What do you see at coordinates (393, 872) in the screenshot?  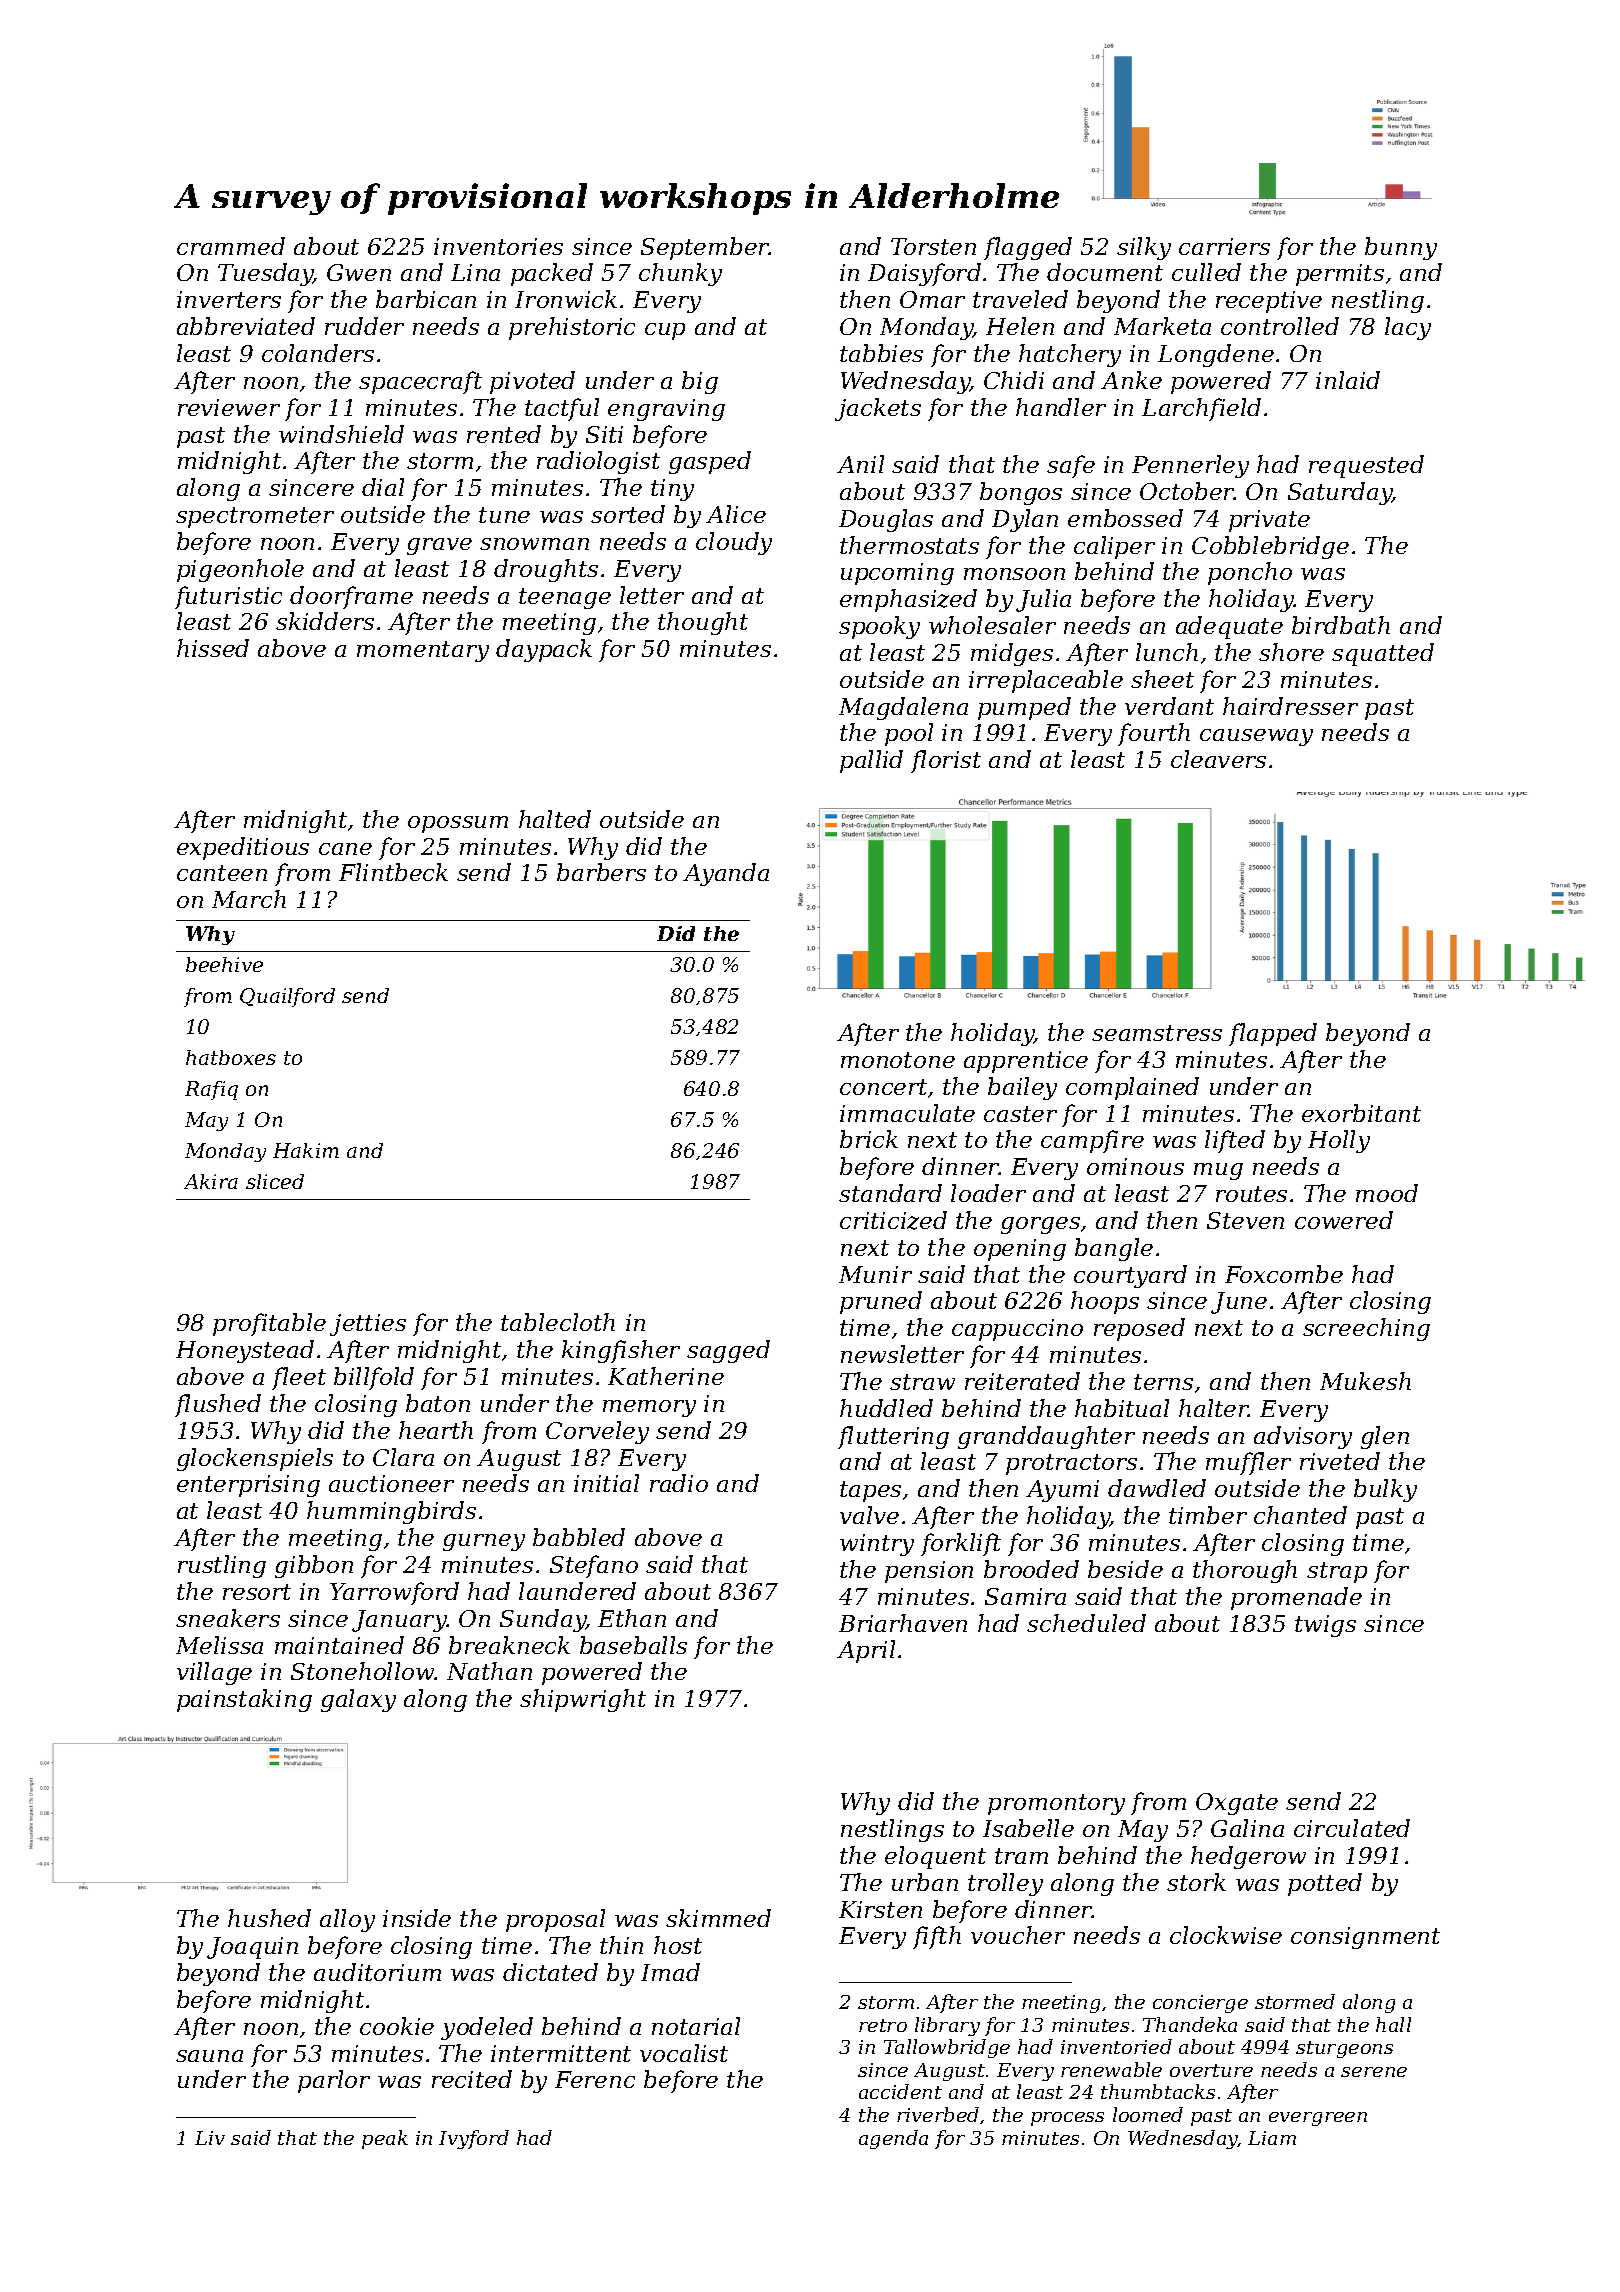 I see `Flintbeck` at bounding box center [393, 872].
